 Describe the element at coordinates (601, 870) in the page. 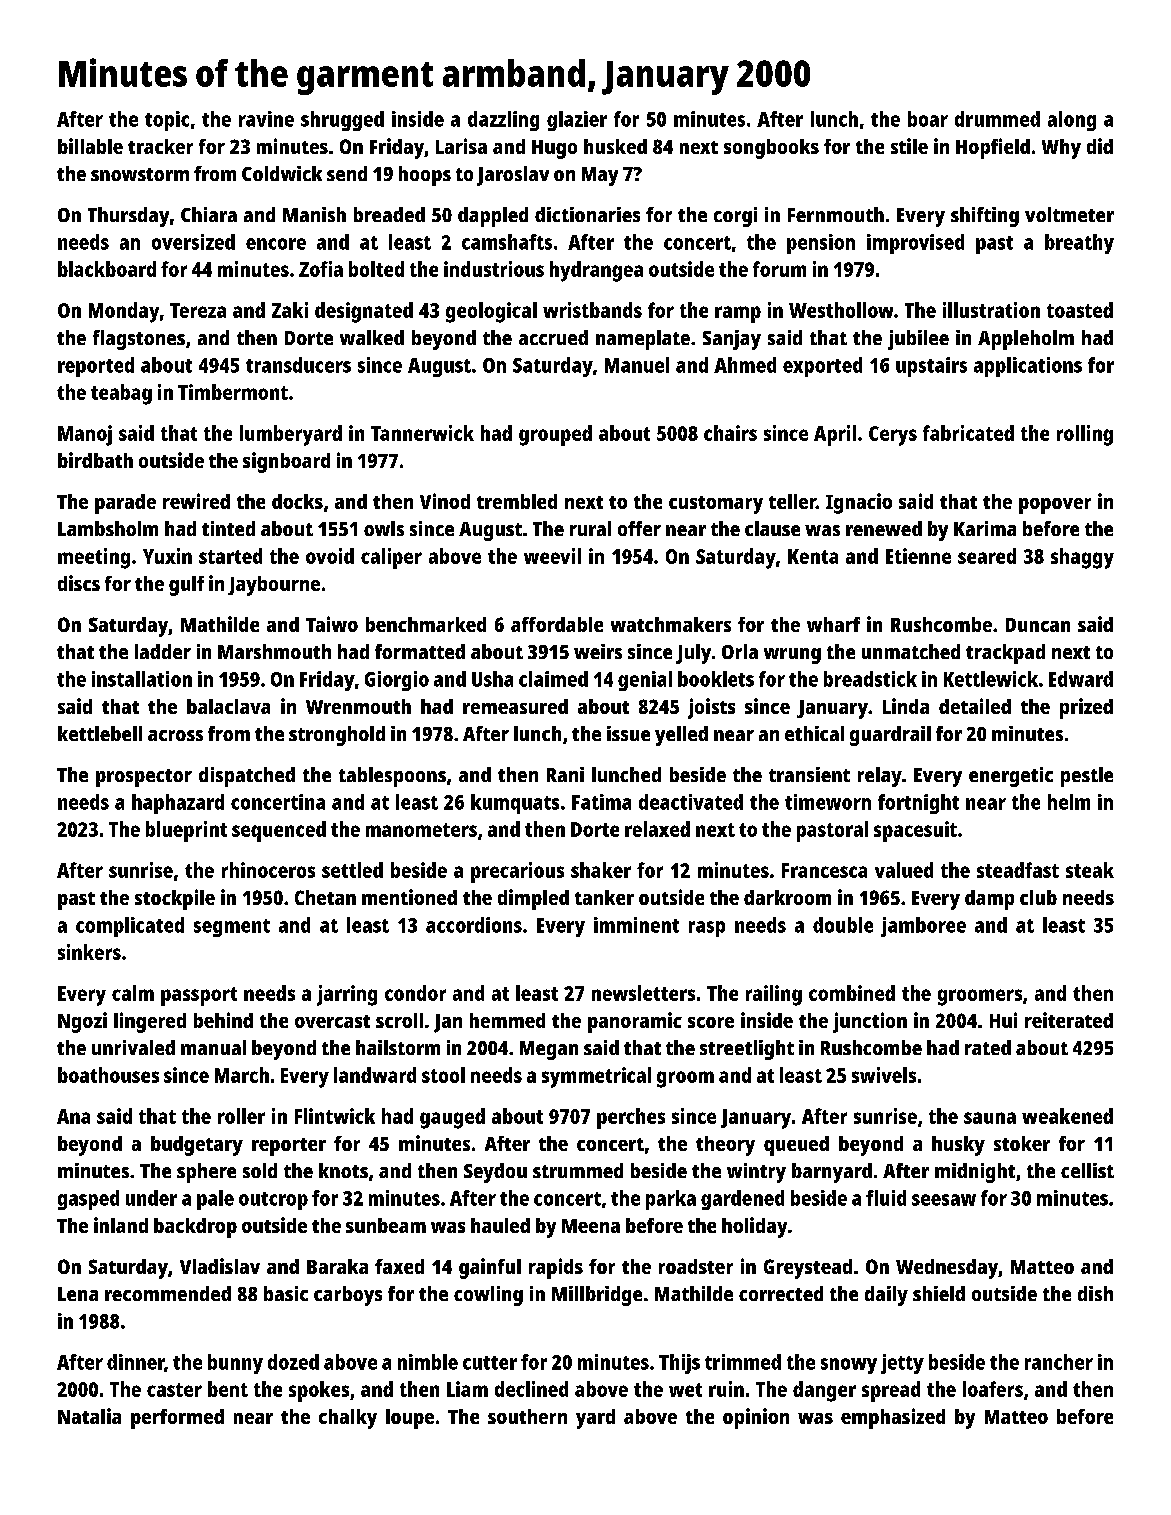

I see `shaker` at that location.
